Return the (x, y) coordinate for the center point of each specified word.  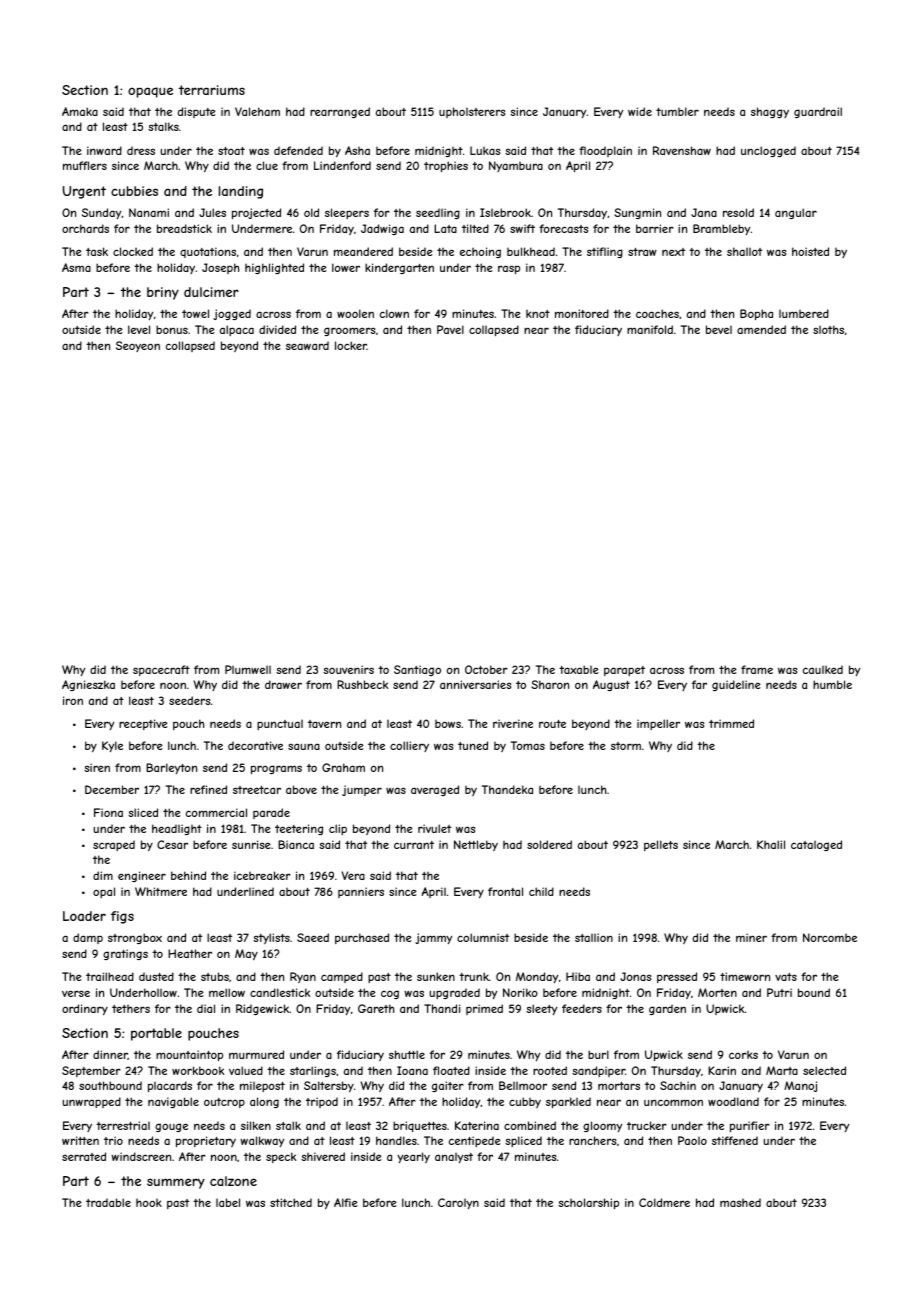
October (486, 669)
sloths (828, 329)
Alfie (346, 1202)
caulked (823, 669)
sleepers (347, 213)
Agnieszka (88, 685)
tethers (131, 1009)
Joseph (220, 268)
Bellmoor (523, 1085)
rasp (509, 269)
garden (667, 1009)
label (228, 1202)
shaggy (770, 112)
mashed (740, 1202)
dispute (197, 112)
